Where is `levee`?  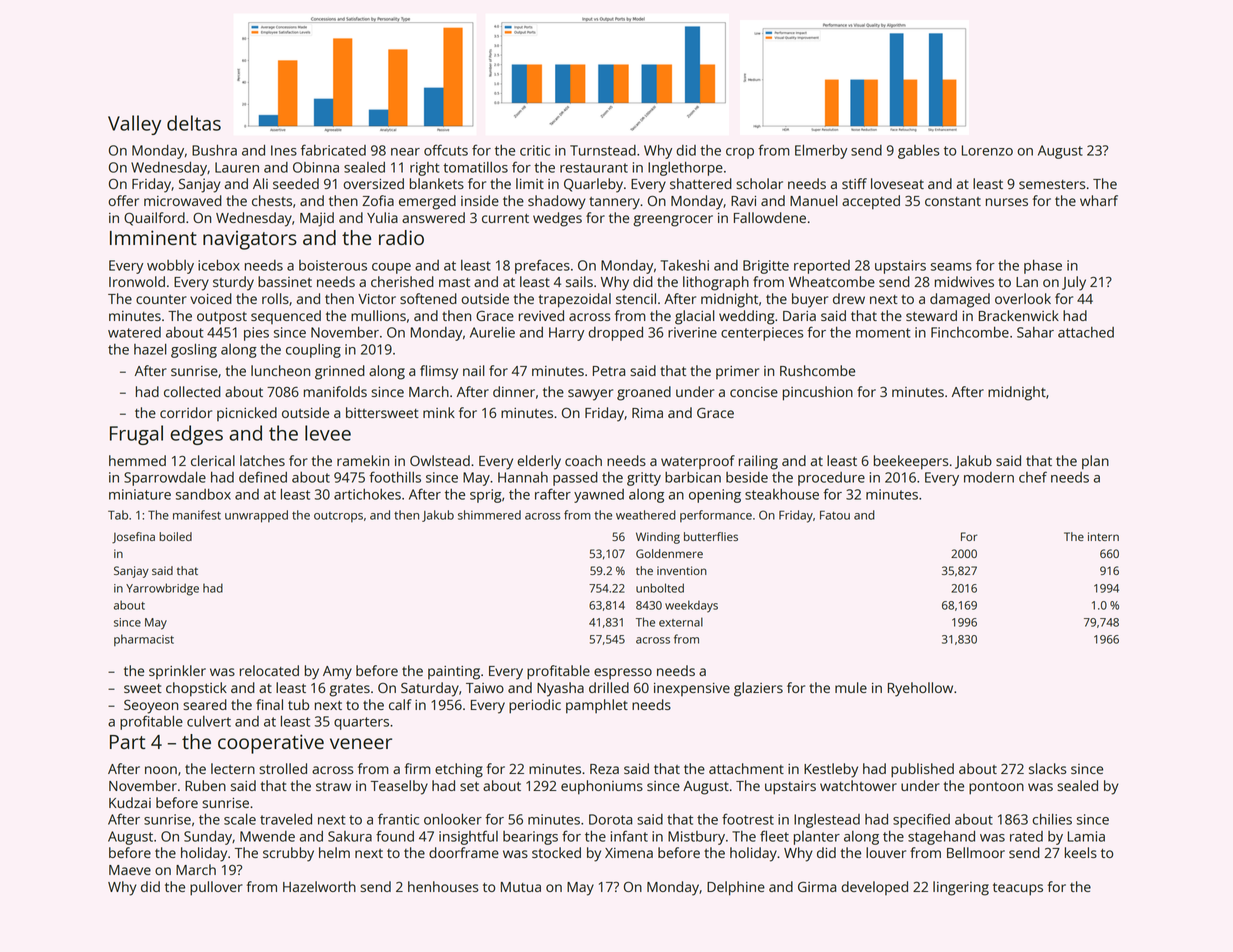 levee is located at coordinates (328, 433).
